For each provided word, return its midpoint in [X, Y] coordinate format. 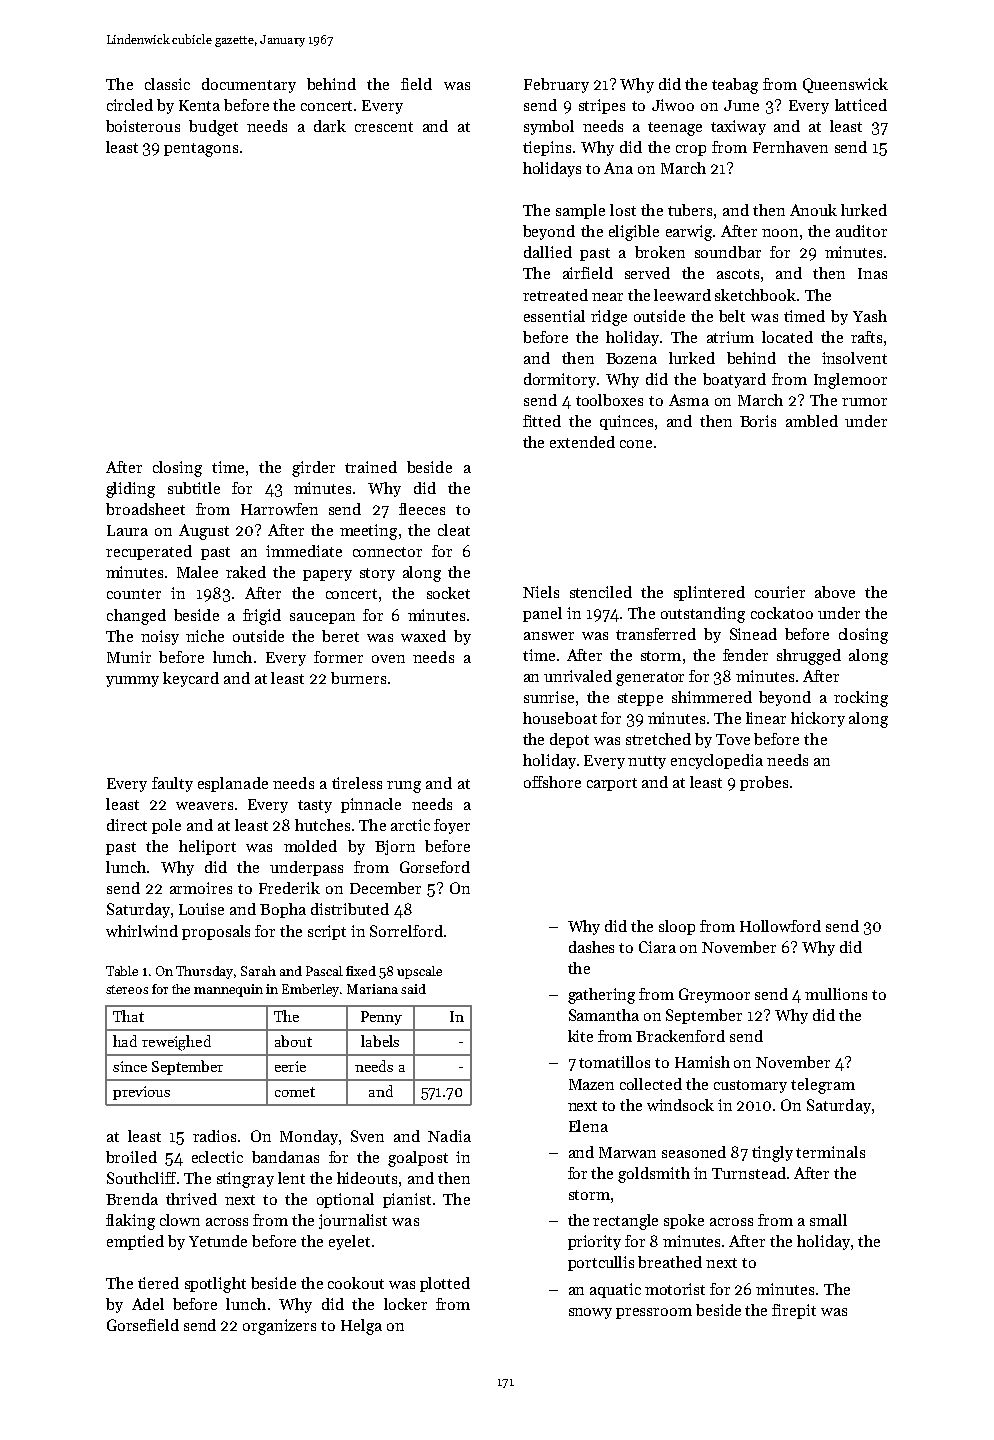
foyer [452, 826]
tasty [315, 806]
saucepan [322, 618]
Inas [872, 273]
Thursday [204, 972]
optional [345, 1200]
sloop [677, 927]
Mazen [591, 1084]
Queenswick [845, 85]
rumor [864, 402]
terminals [830, 1152]
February [556, 85]
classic [167, 84]
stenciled [601, 592]
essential [554, 316]
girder [313, 469]
